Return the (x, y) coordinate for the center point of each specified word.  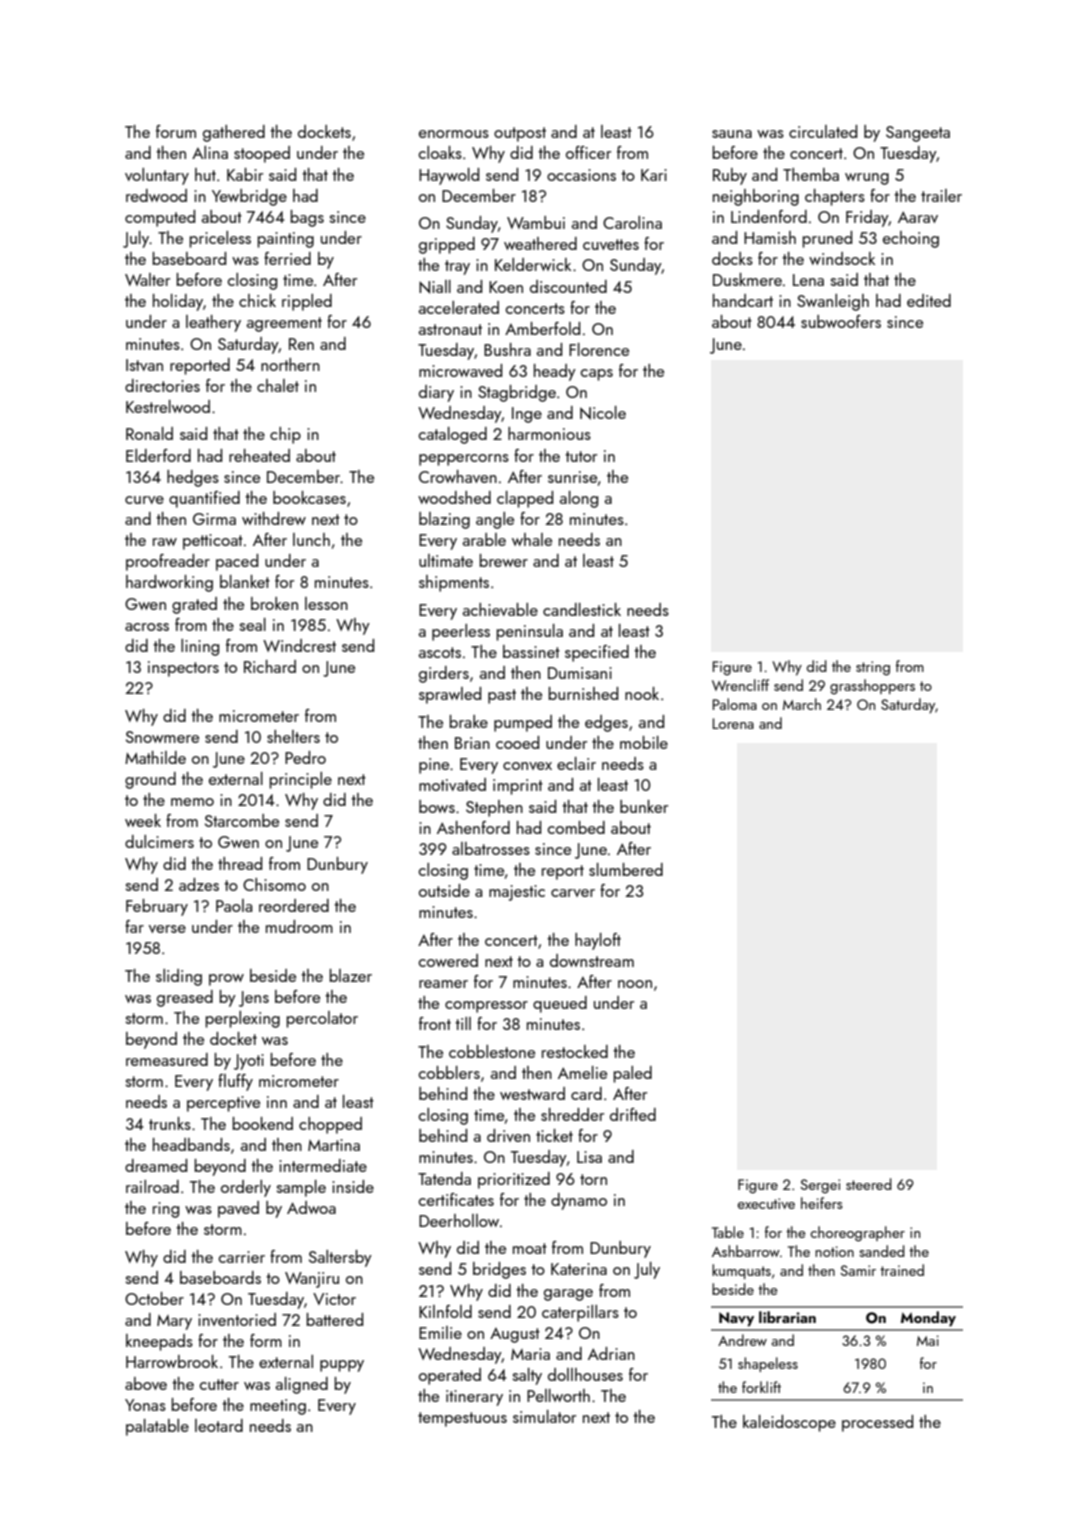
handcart (743, 300)
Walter (147, 279)
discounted (568, 286)
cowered (448, 960)
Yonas (145, 1405)
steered (869, 1184)
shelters (293, 736)
